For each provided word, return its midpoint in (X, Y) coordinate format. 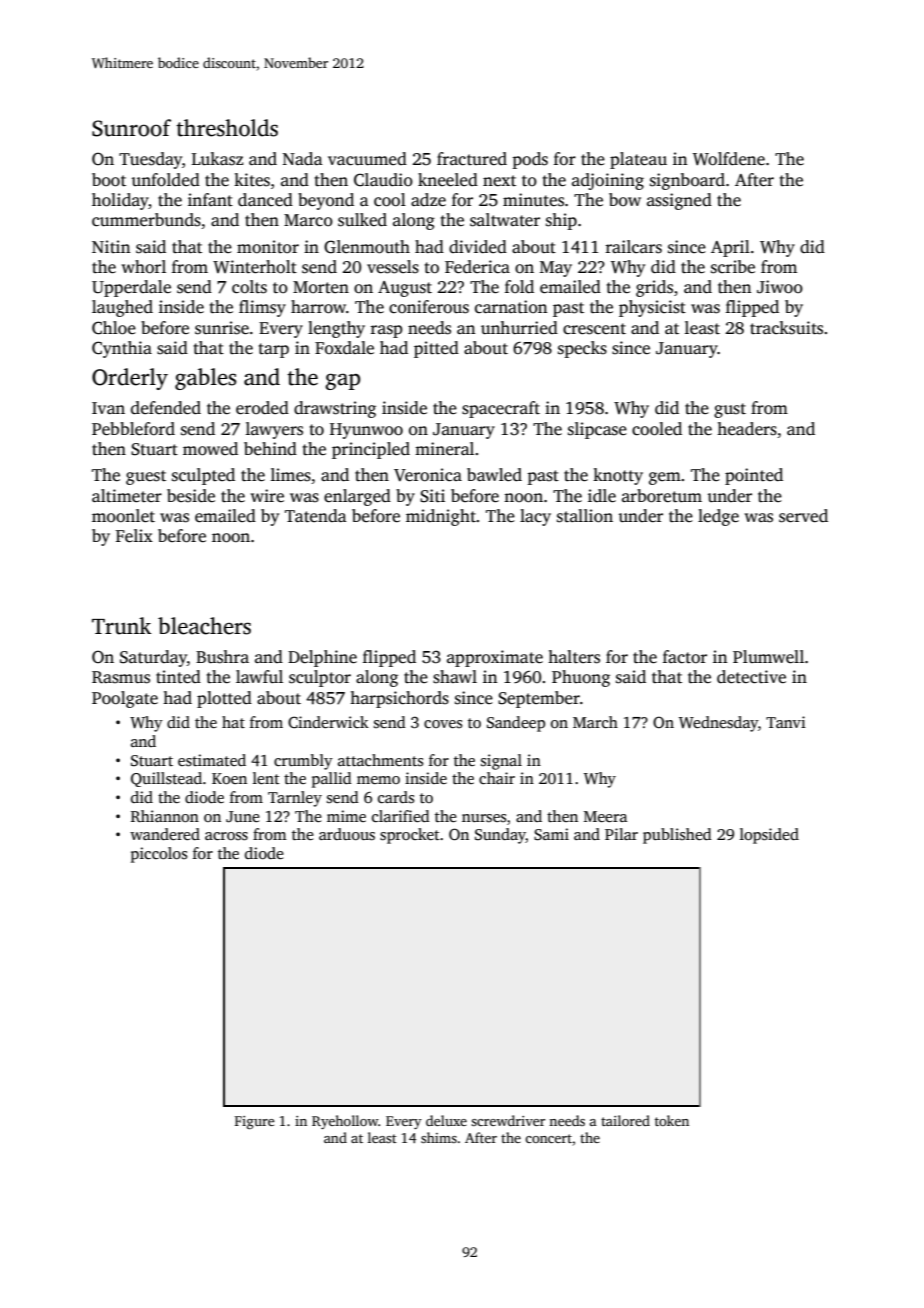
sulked (362, 220)
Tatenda (316, 515)
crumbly (303, 762)
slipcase (597, 430)
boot (109, 180)
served (803, 516)
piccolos (159, 855)
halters (574, 657)
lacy (535, 517)
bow (625, 200)
